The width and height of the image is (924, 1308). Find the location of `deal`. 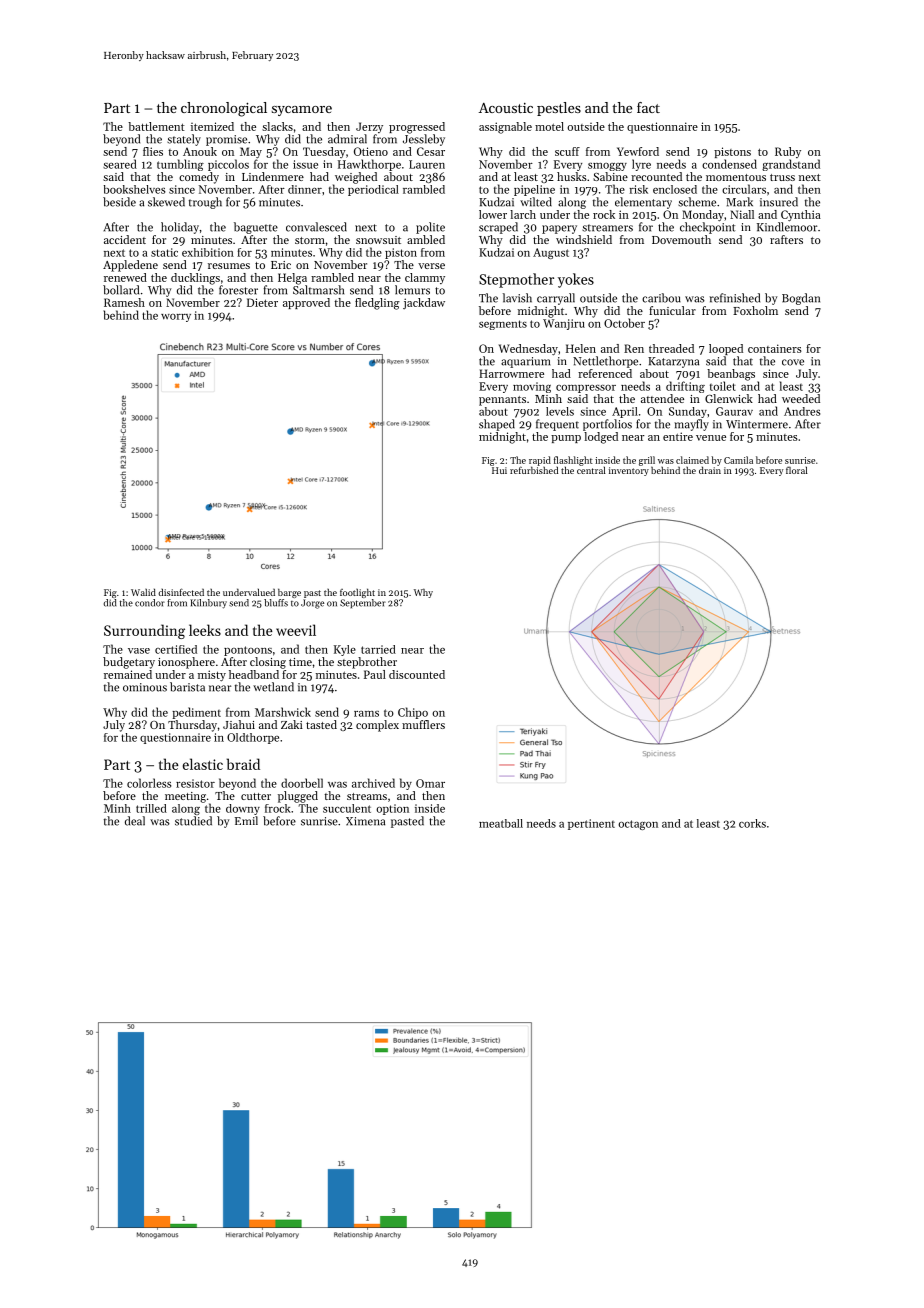

deal is located at coordinates (135, 821).
